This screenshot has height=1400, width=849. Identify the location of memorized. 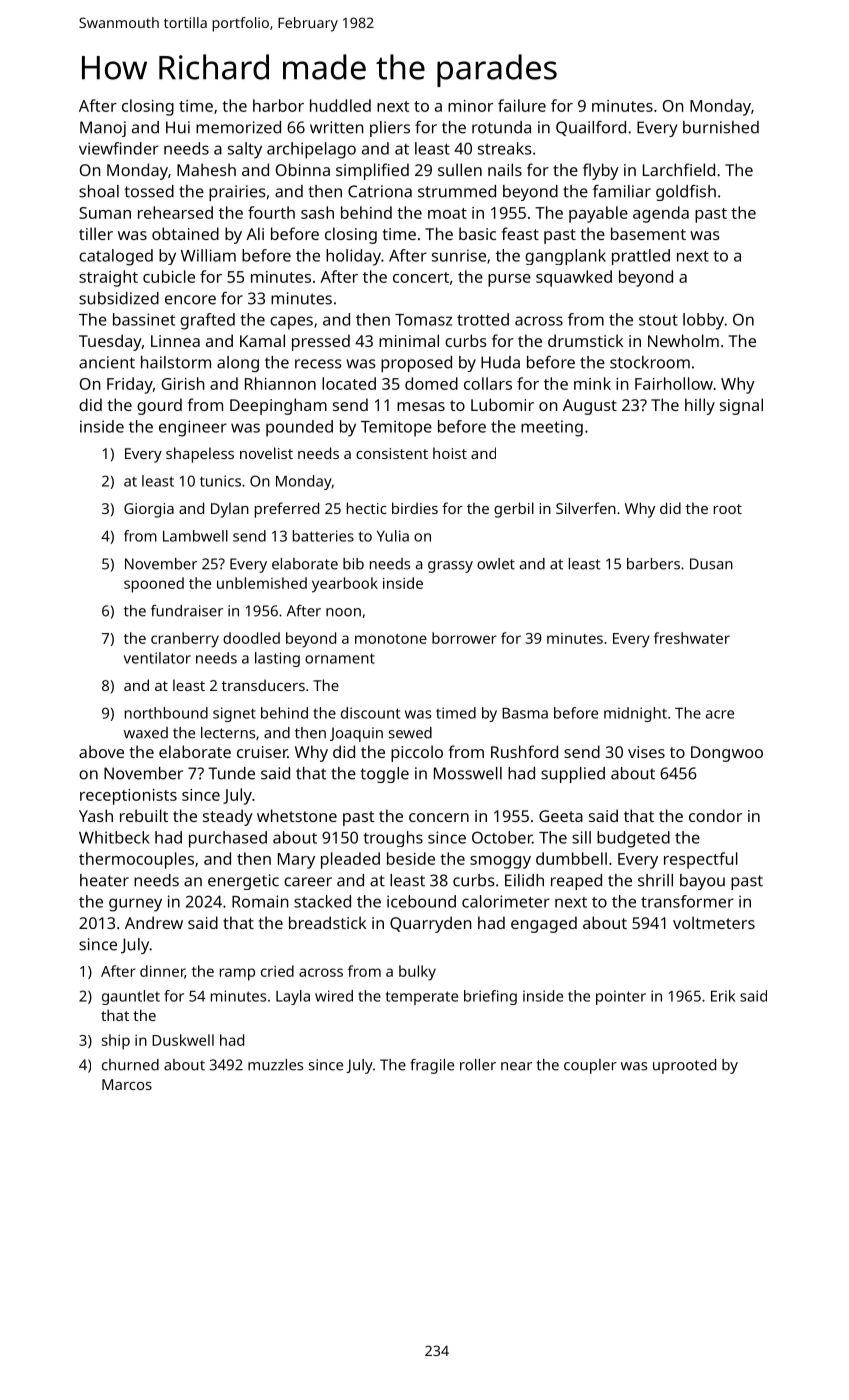
(238, 127).
